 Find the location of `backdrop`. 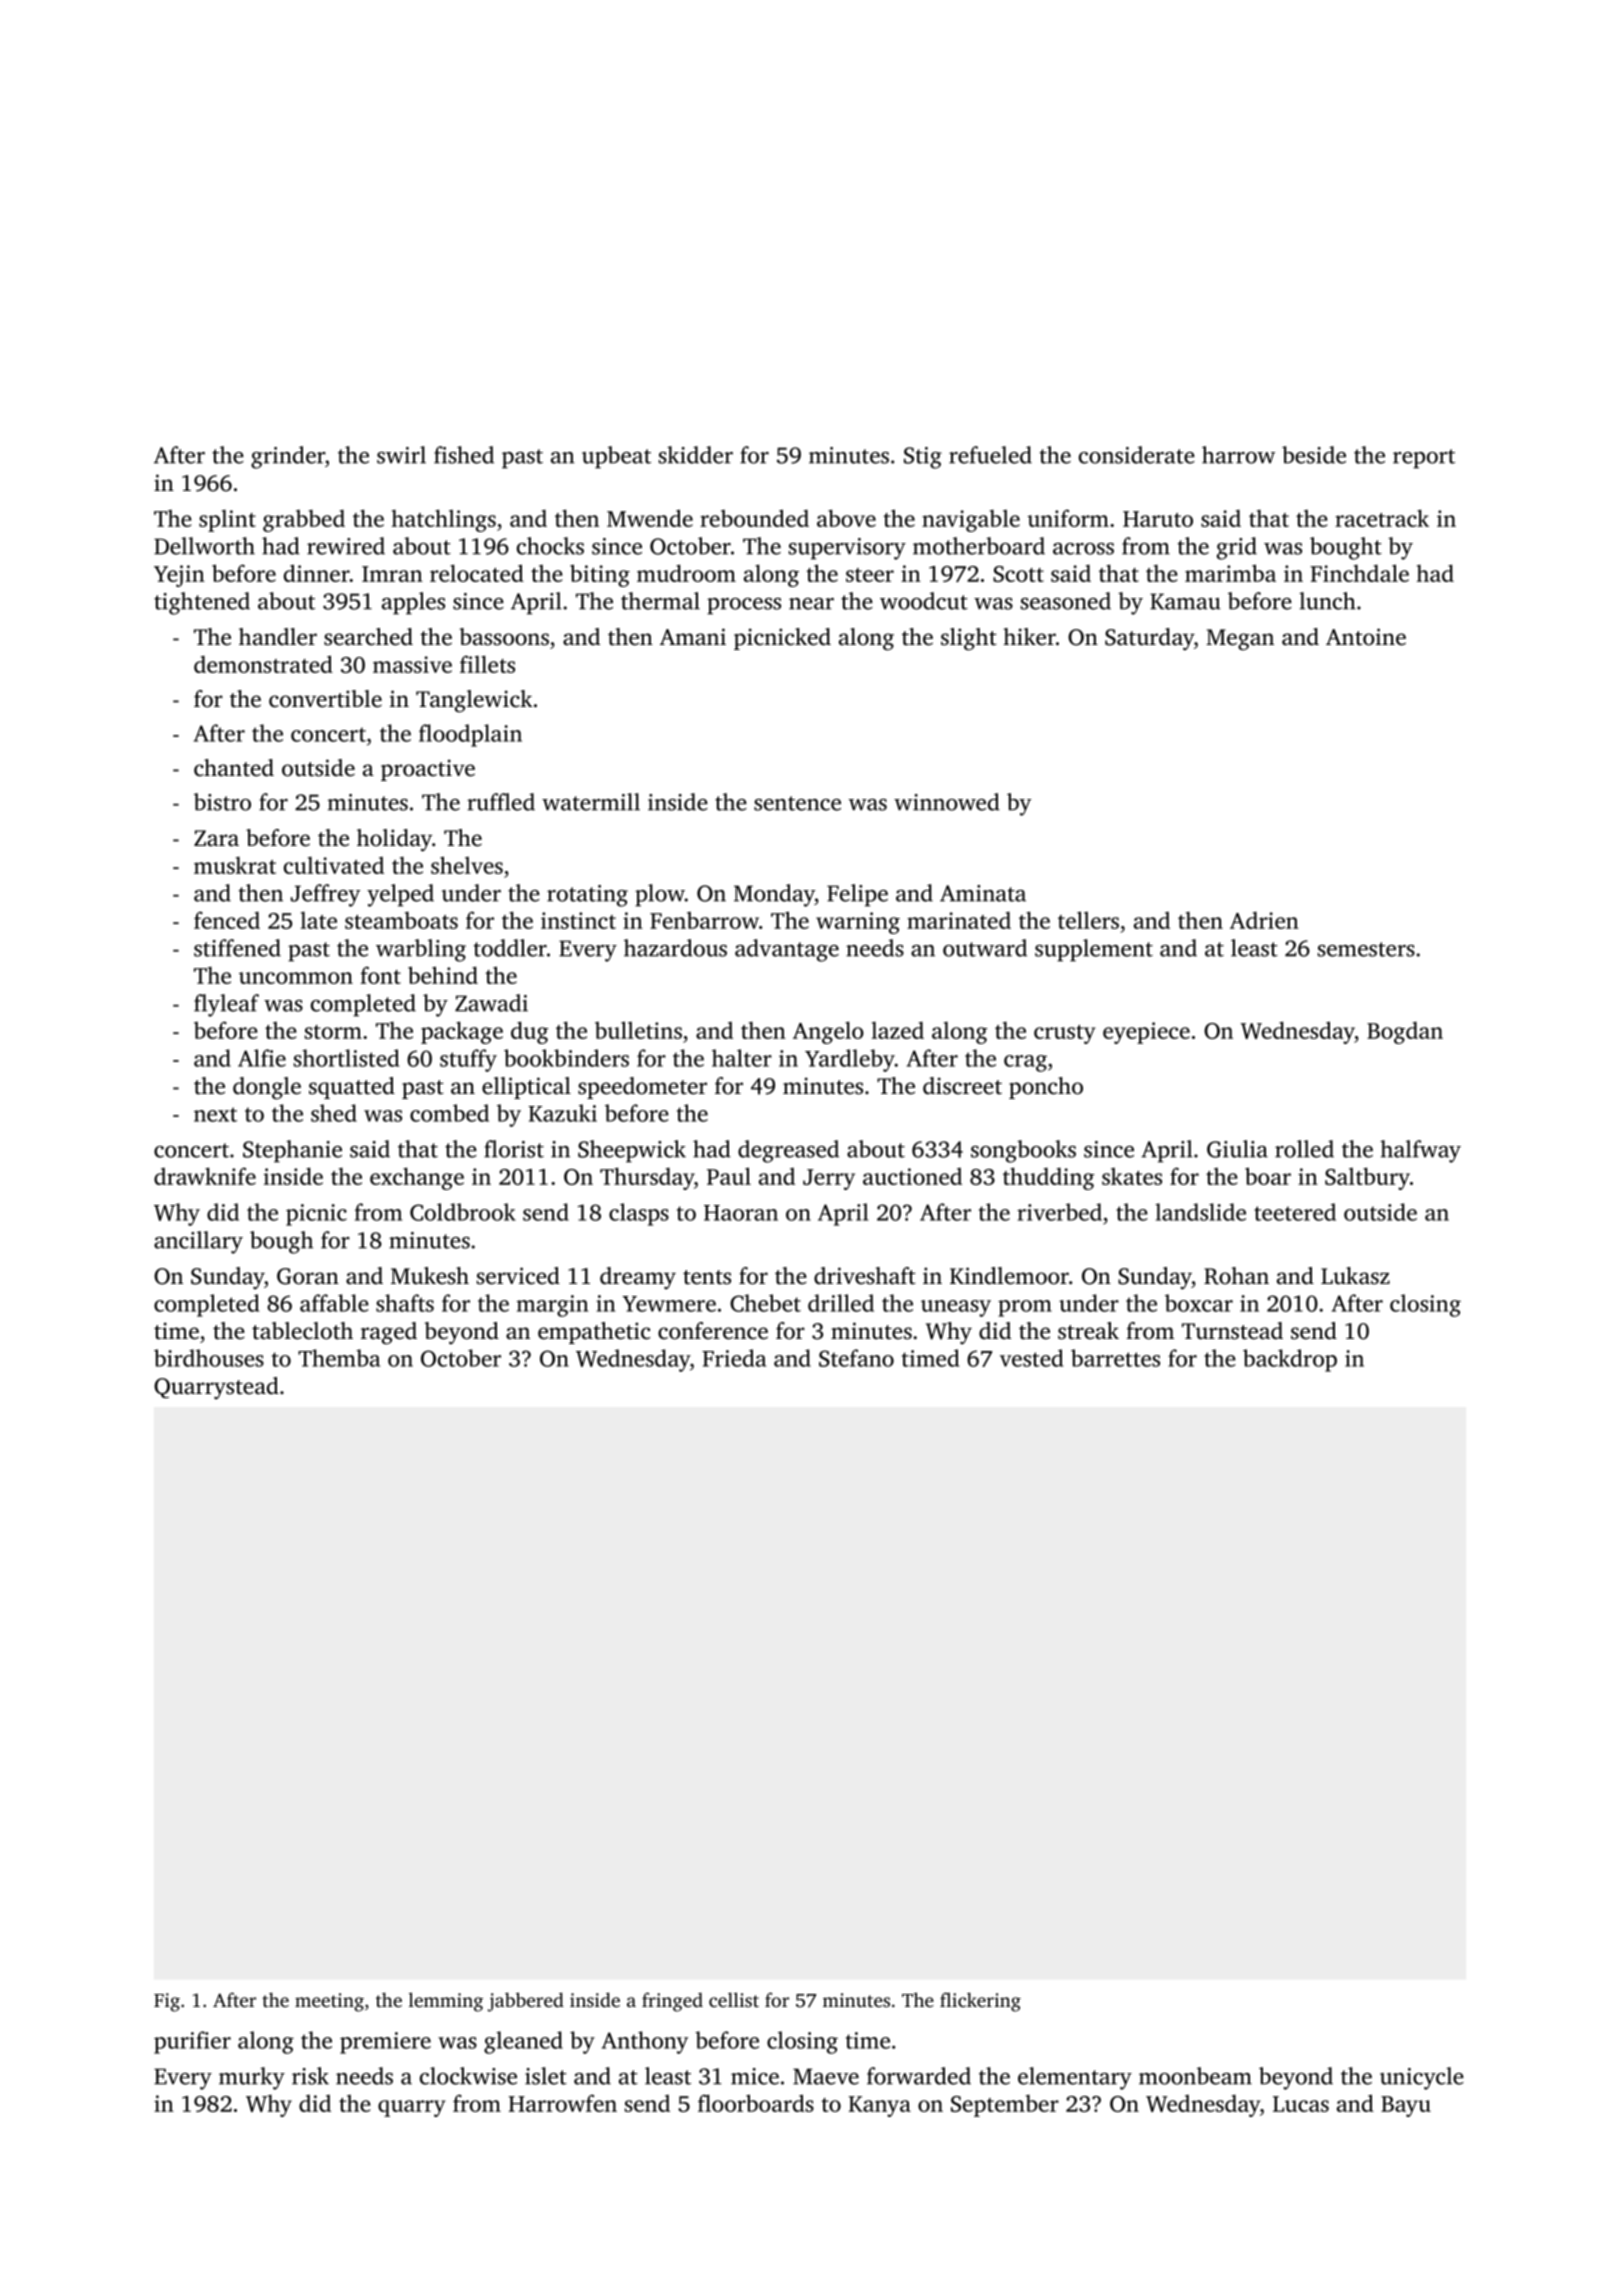

backdrop is located at coordinates (1290, 1360).
